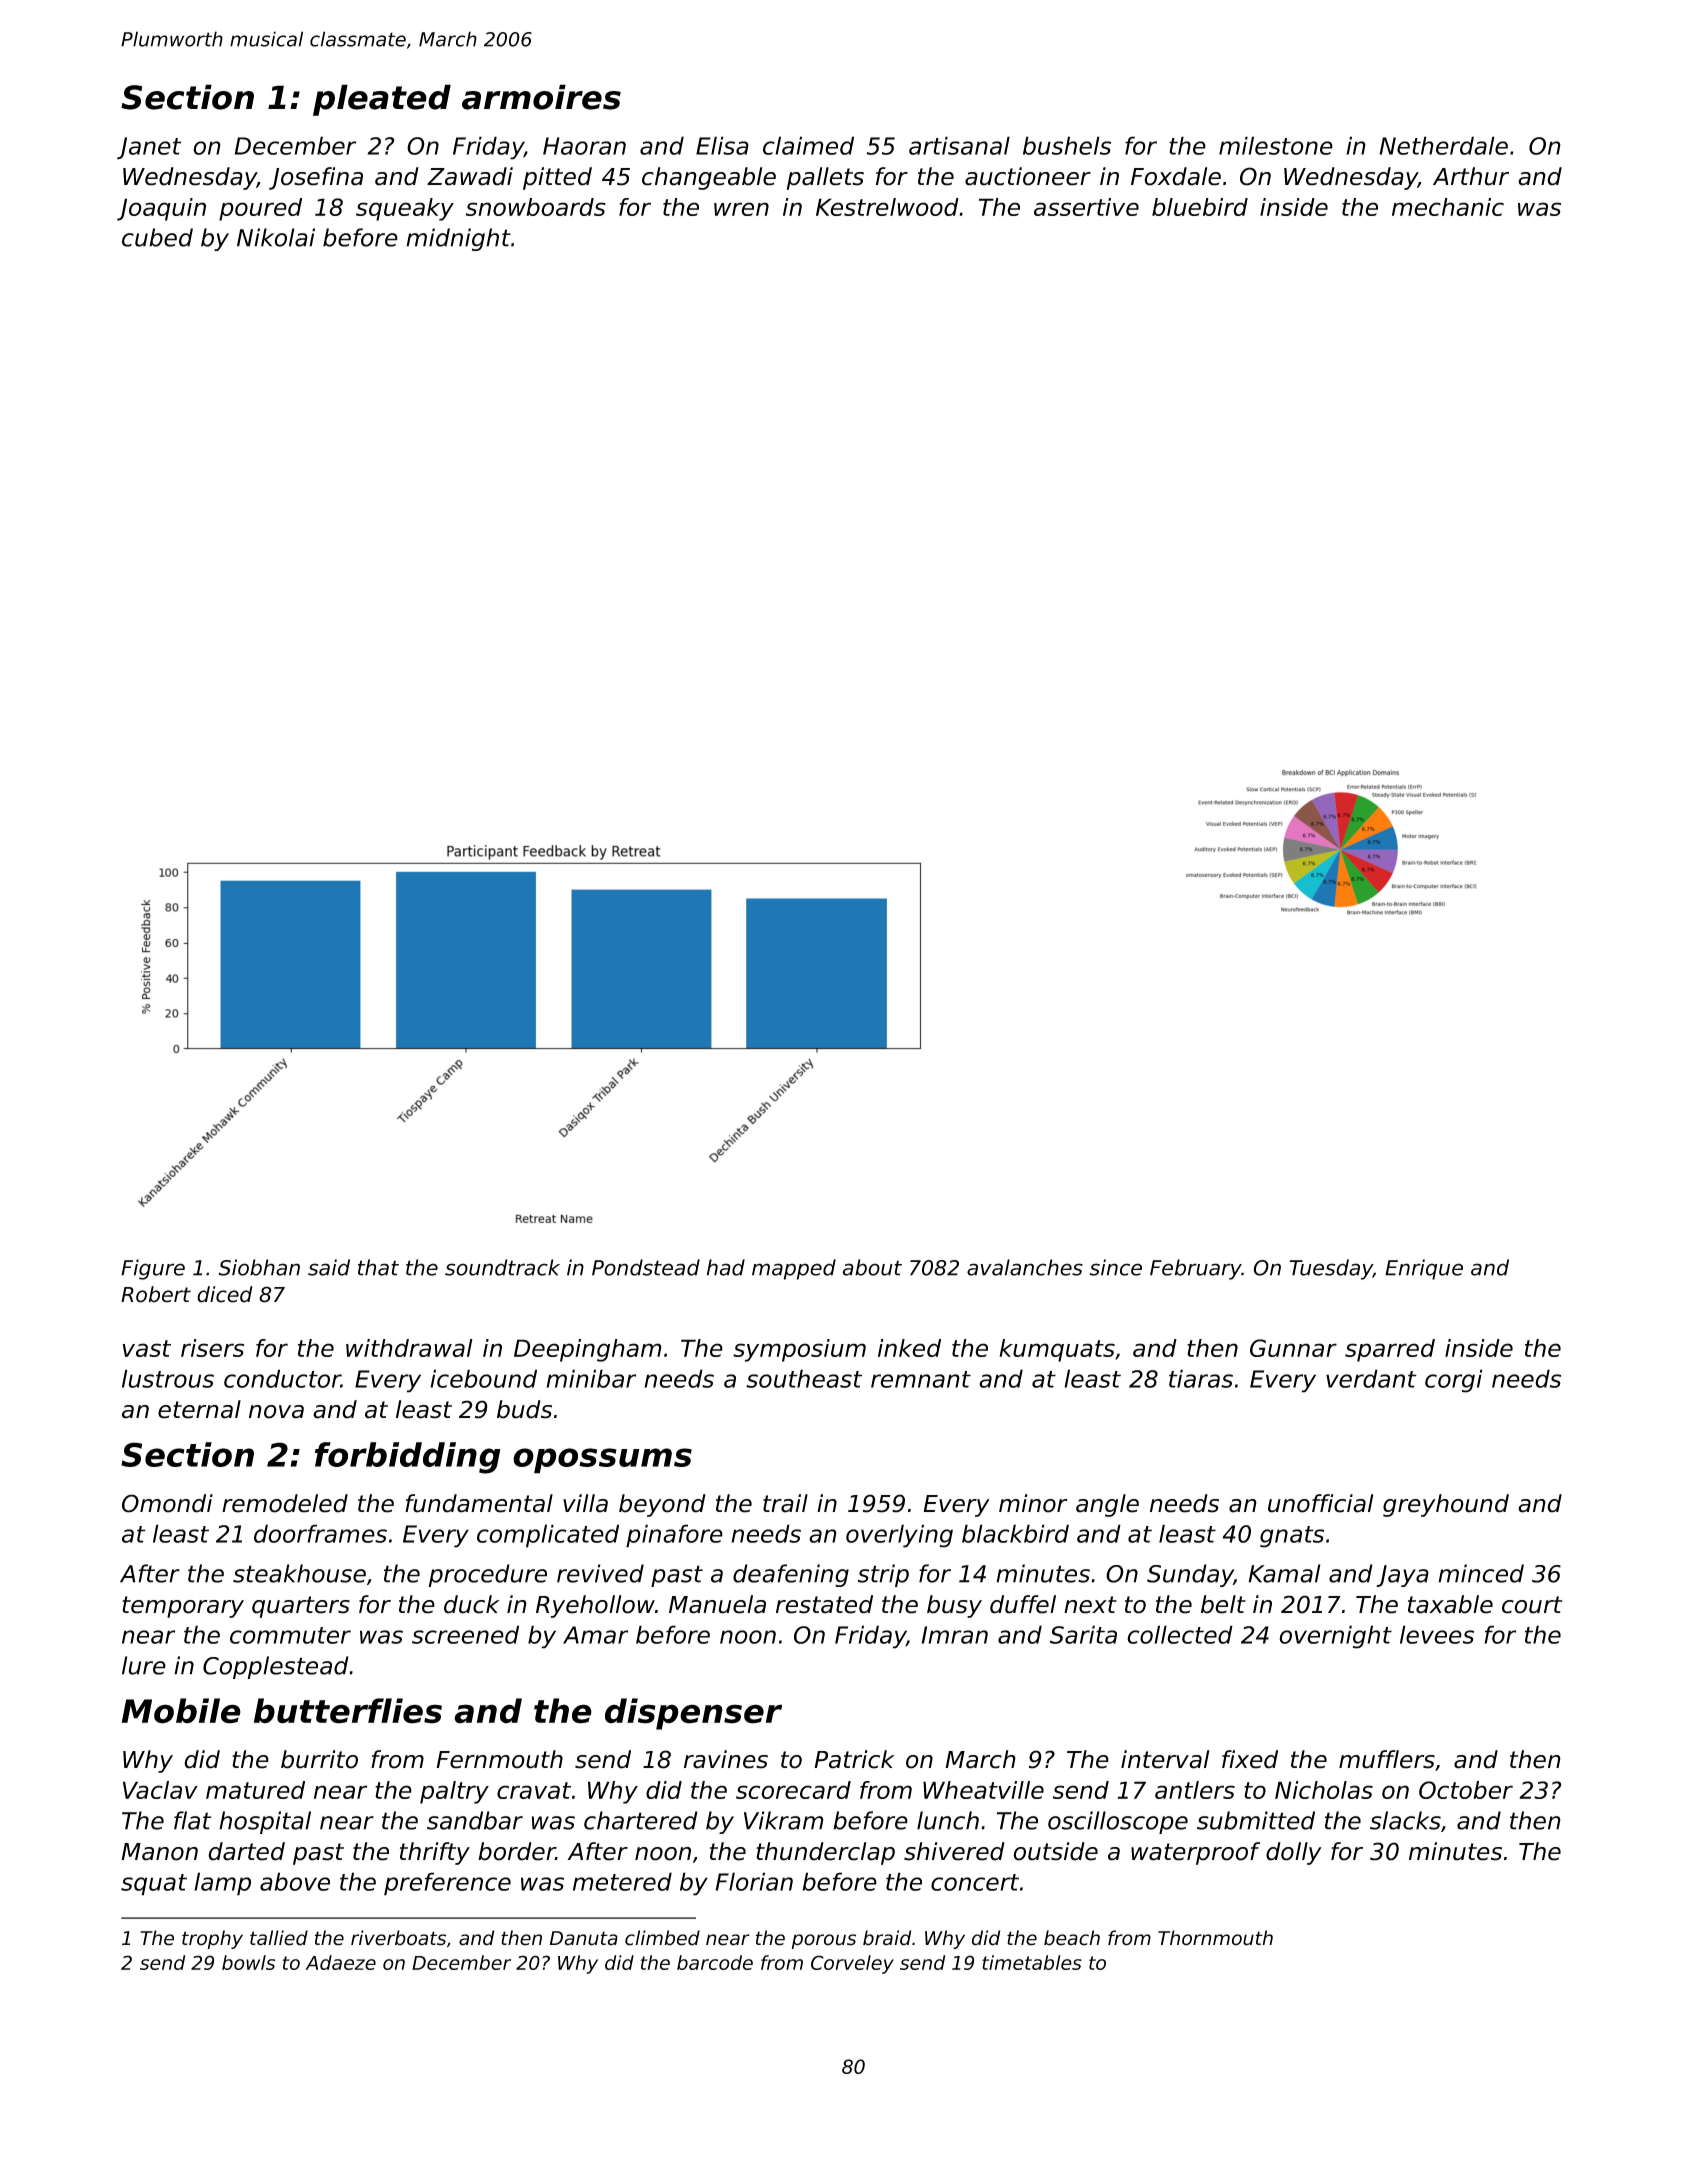 Image resolution: width=1683 pixels, height=2178 pixels. Describe the element at coordinates (1200, 207) in the screenshot. I see `bluebird` at that location.
